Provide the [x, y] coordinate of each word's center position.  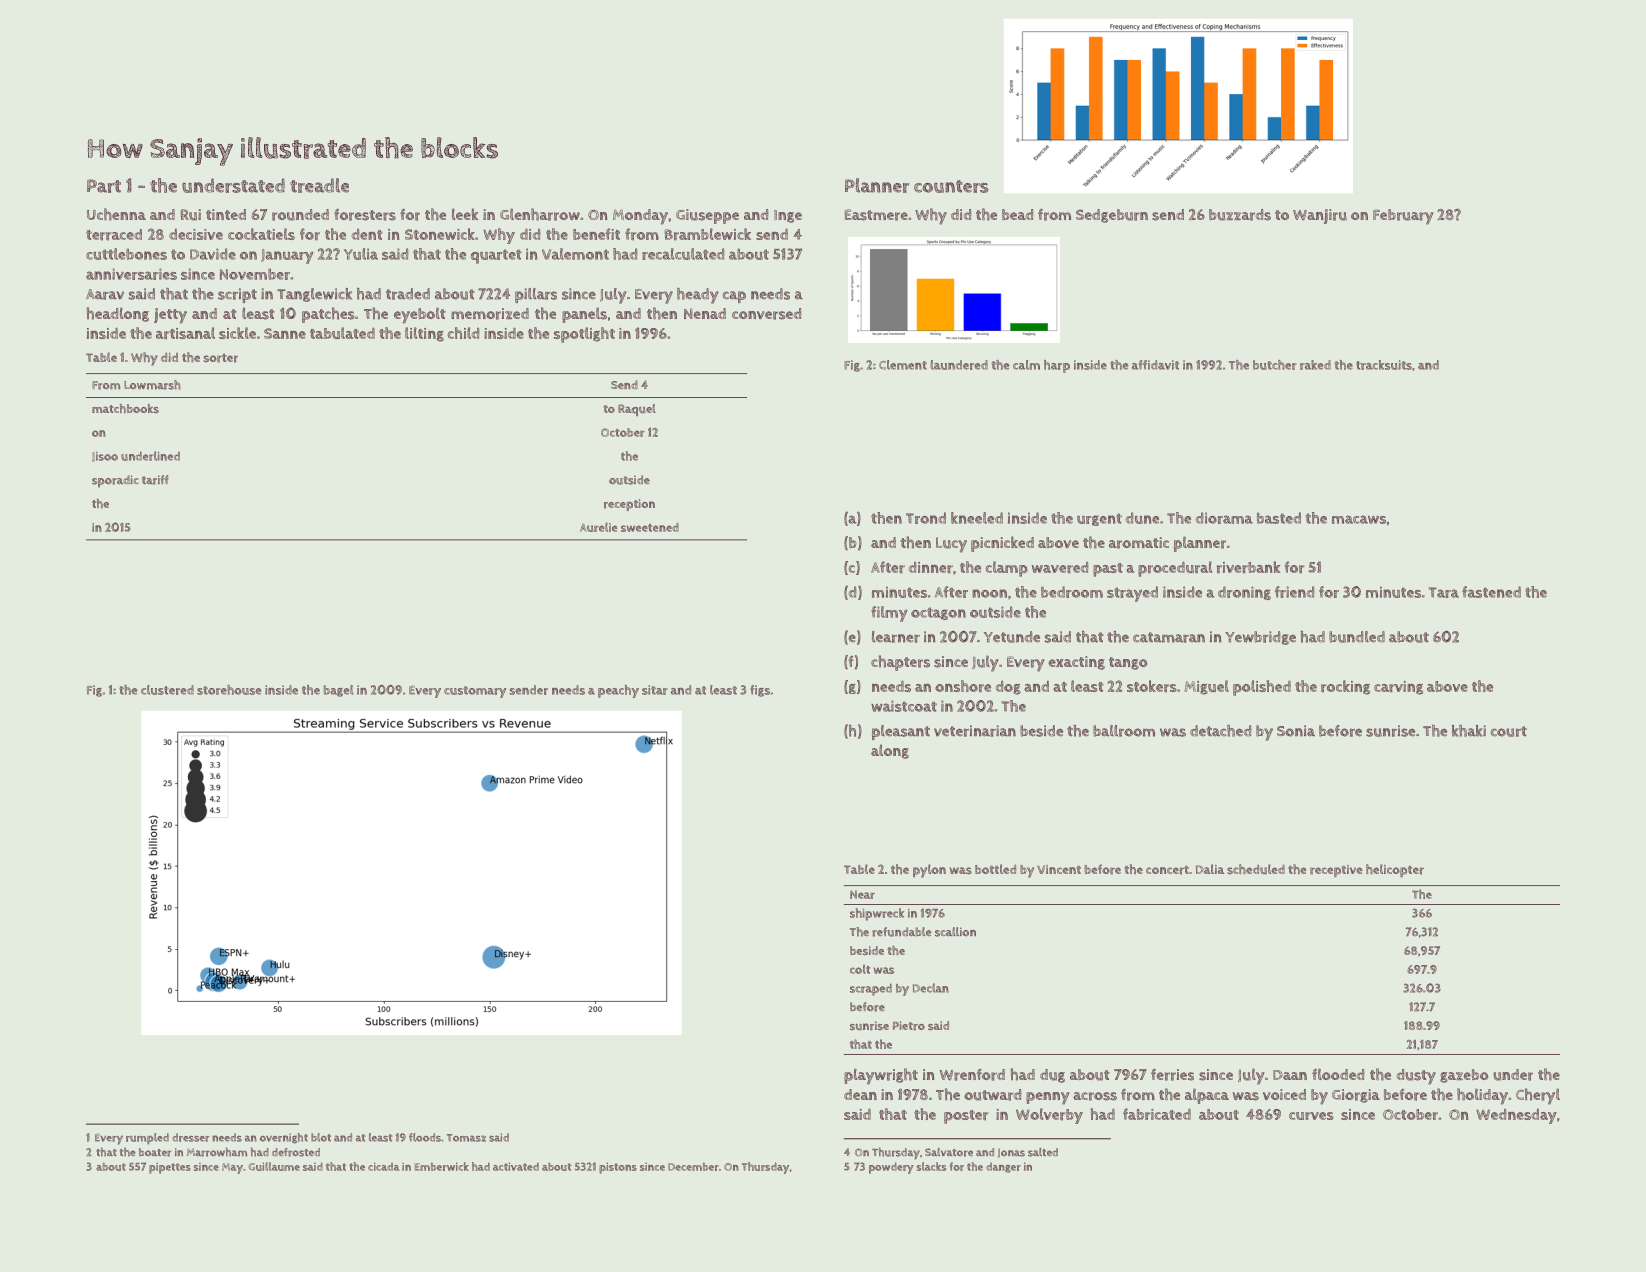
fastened [1491, 592]
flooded [1338, 1074]
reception [629, 505]
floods [425, 1137]
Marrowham [217, 1152]
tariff [155, 480]
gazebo [1464, 1076]
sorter [221, 358]
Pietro [909, 1026]
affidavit [1155, 365]
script [237, 295]
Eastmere [876, 215]
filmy [889, 614]
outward [992, 1095]
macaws [1359, 519]
